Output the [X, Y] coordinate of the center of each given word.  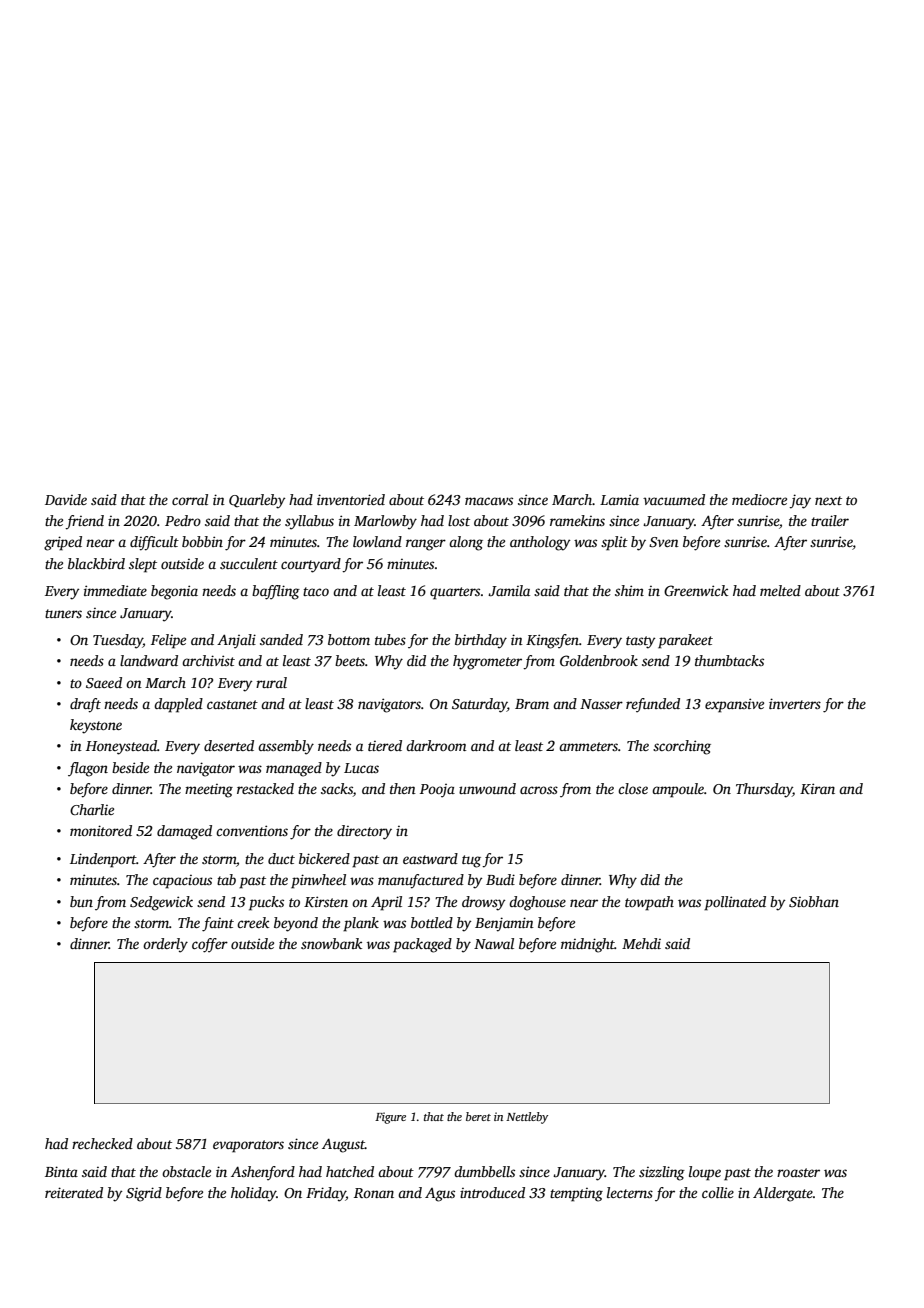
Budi [500, 879]
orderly [165, 945]
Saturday [479, 705]
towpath [649, 903]
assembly [286, 747]
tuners [63, 613]
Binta [61, 1171]
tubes [390, 639]
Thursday [764, 790]
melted [780, 590]
